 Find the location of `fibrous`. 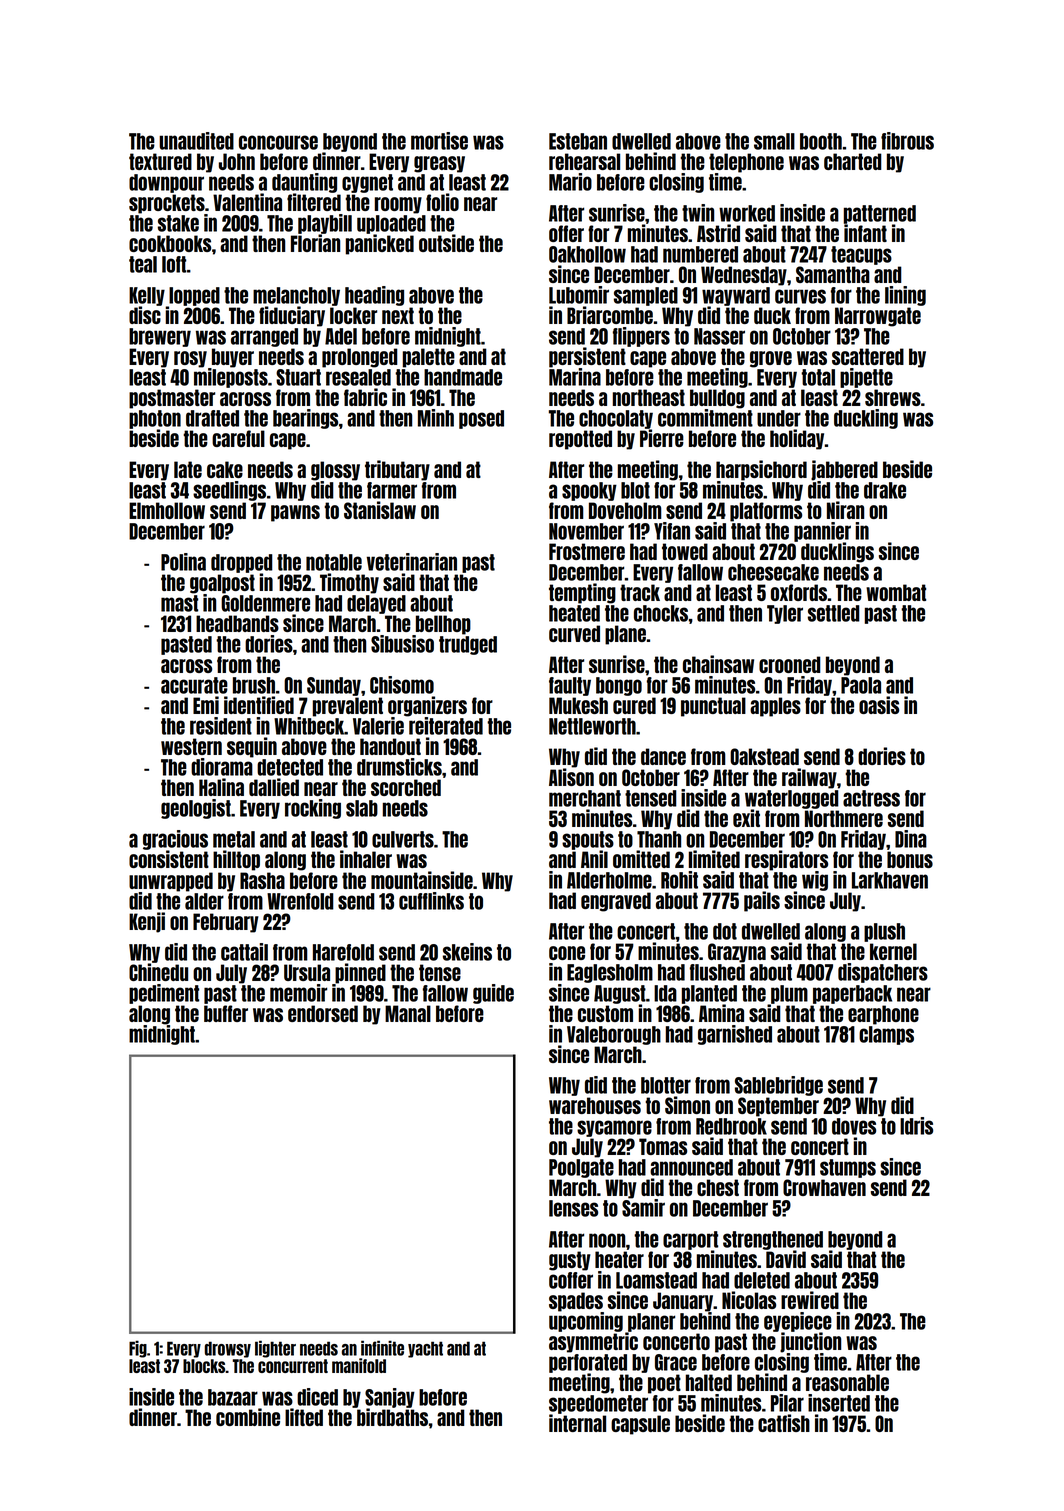

fibrous is located at coordinates (907, 141).
